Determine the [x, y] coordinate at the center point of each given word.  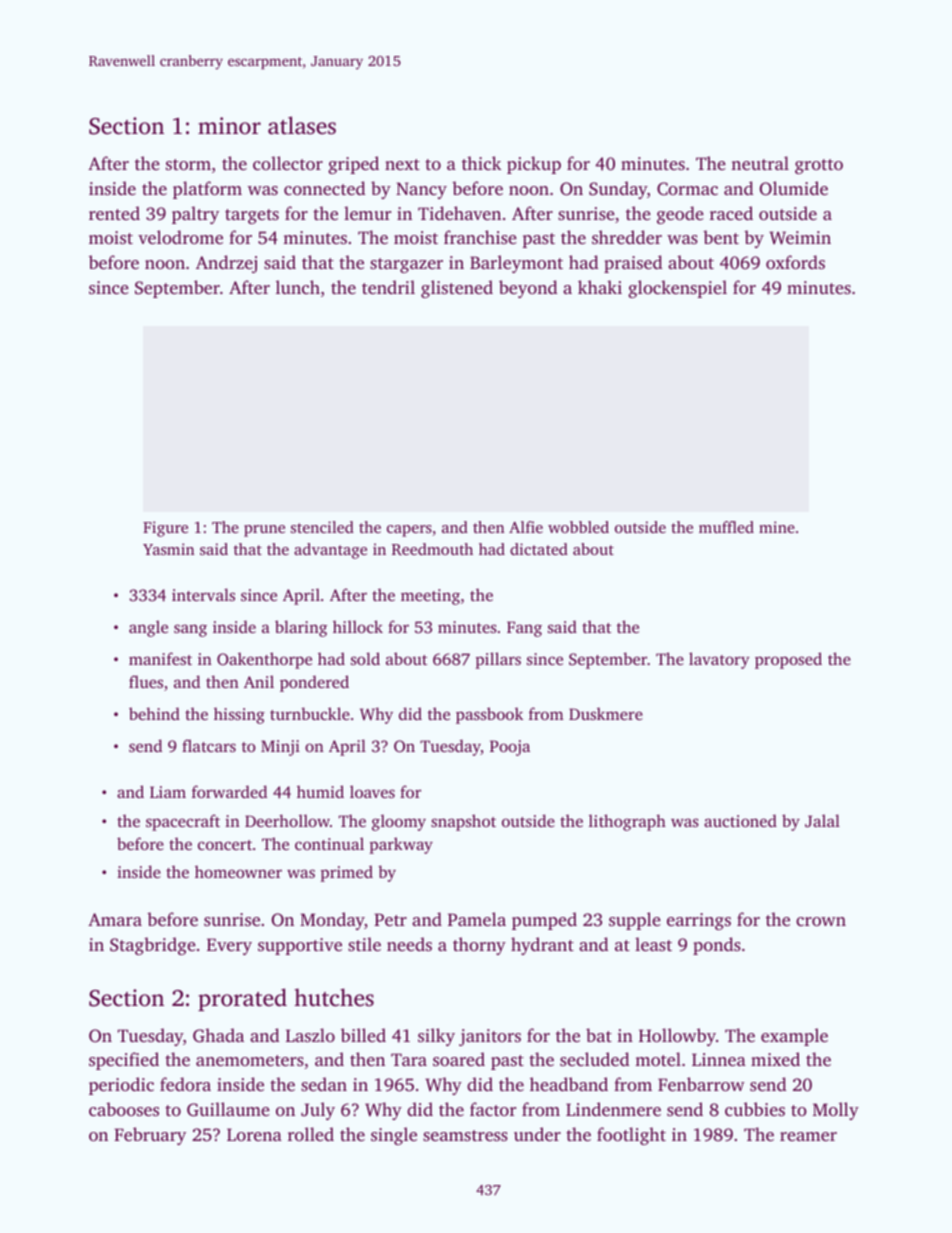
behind [154, 713]
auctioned [740, 820]
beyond [528, 289]
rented [114, 213]
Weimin [800, 238]
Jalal [822, 821]
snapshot [463, 822]
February [150, 1136]
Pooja [510, 748]
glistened [457, 289]
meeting [430, 597]
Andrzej [226, 264]
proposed [788, 660]
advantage [330, 551]
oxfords [795, 262]
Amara [115, 919]
